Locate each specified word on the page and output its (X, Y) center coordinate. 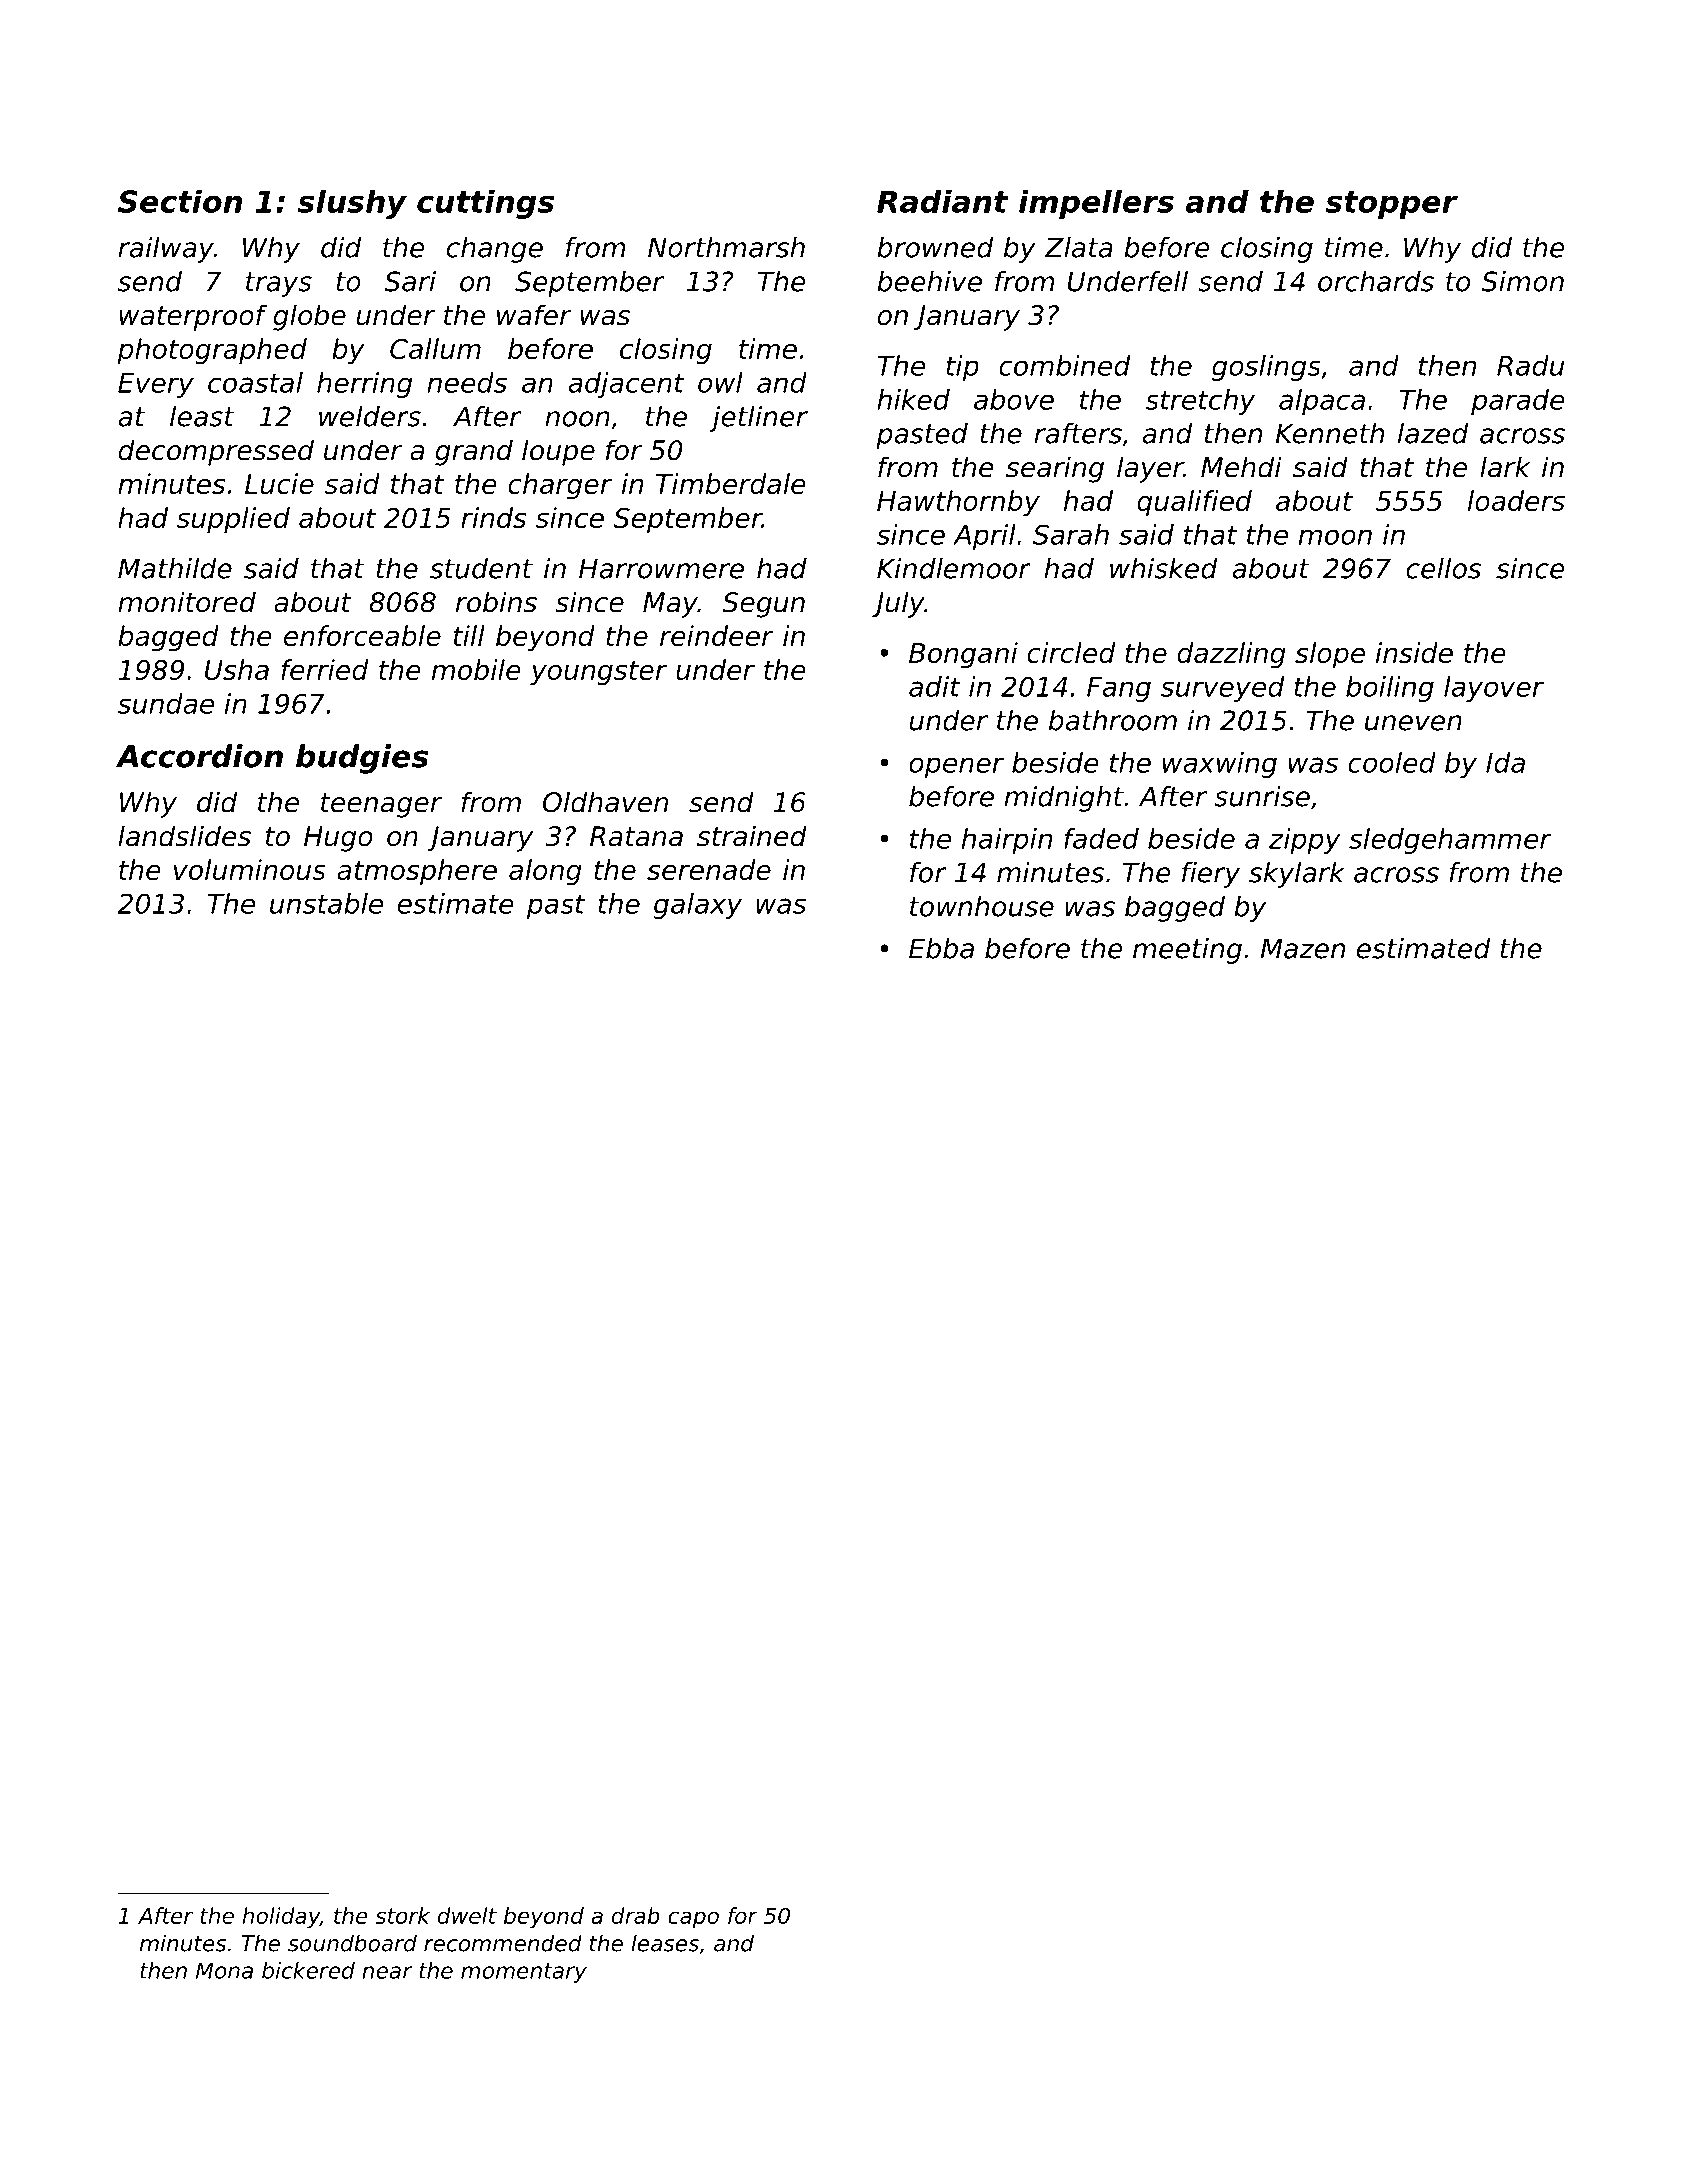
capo (693, 1920)
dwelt (467, 1915)
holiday (281, 1918)
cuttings (485, 204)
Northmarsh (726, 247)
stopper (1391, 205)
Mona (224, 1970)
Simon (1523, 281)
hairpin (1007, 841)
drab (636, 1915)
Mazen (1303, 948)
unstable (326, 903)
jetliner (759, 419)
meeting (1187, 951)
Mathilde (175, 568)
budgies (362, 759)
